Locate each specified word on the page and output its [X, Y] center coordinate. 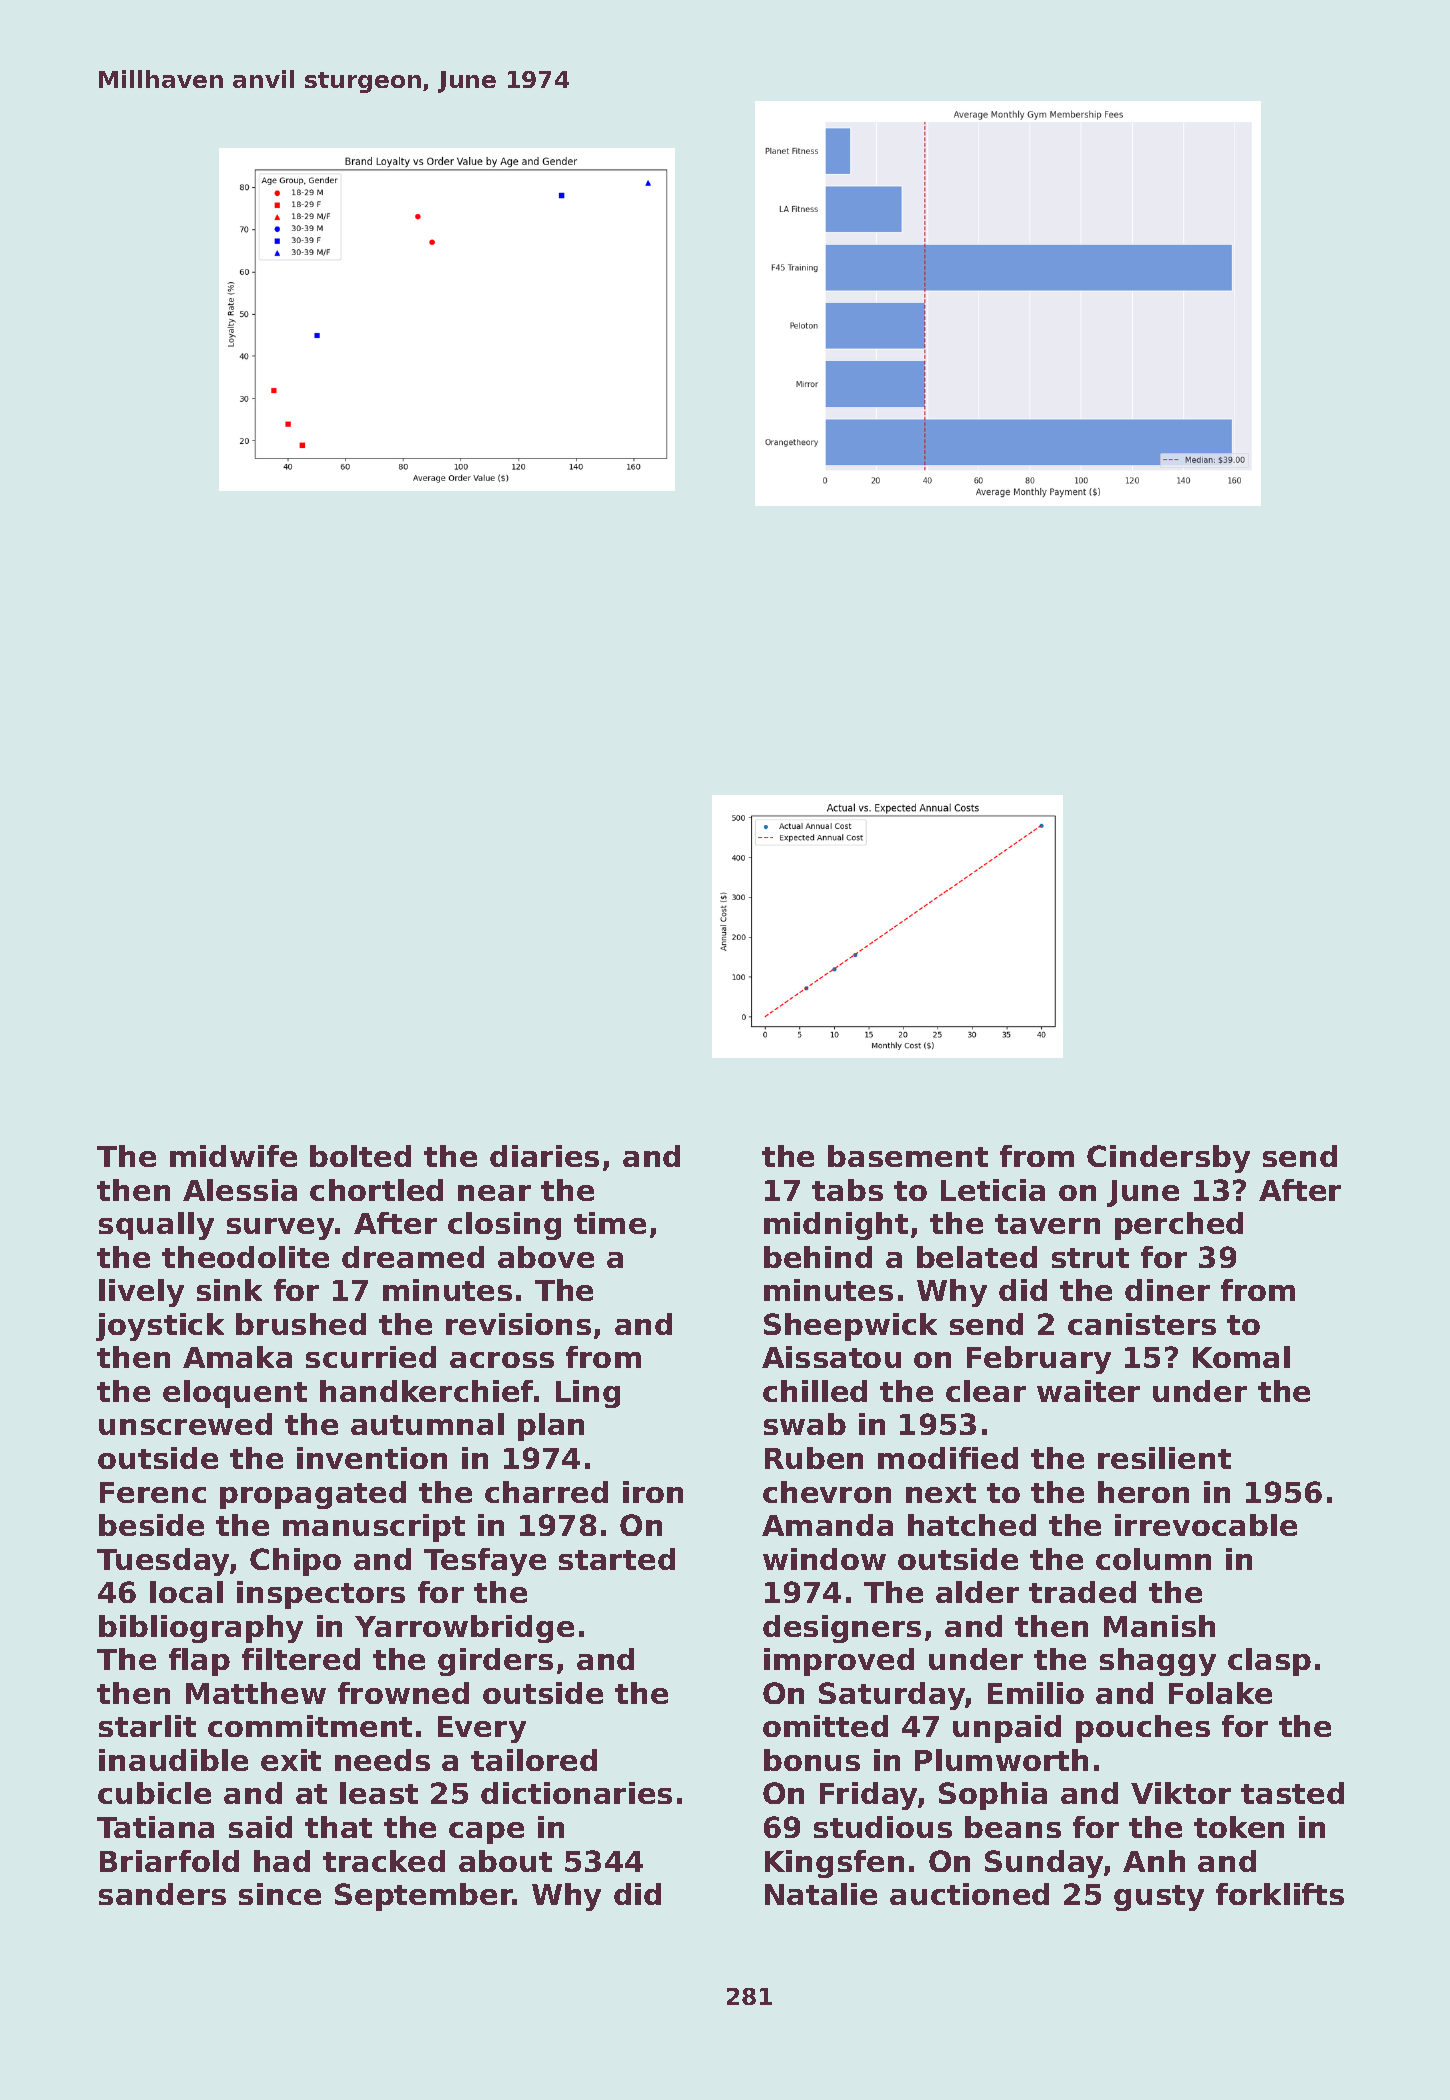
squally [156, 1226]
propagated [313, 1495]
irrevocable [1206, 1525]
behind [818, 1257]
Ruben [814, 1458]
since [280, 1894]
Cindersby [1168, 1159]
